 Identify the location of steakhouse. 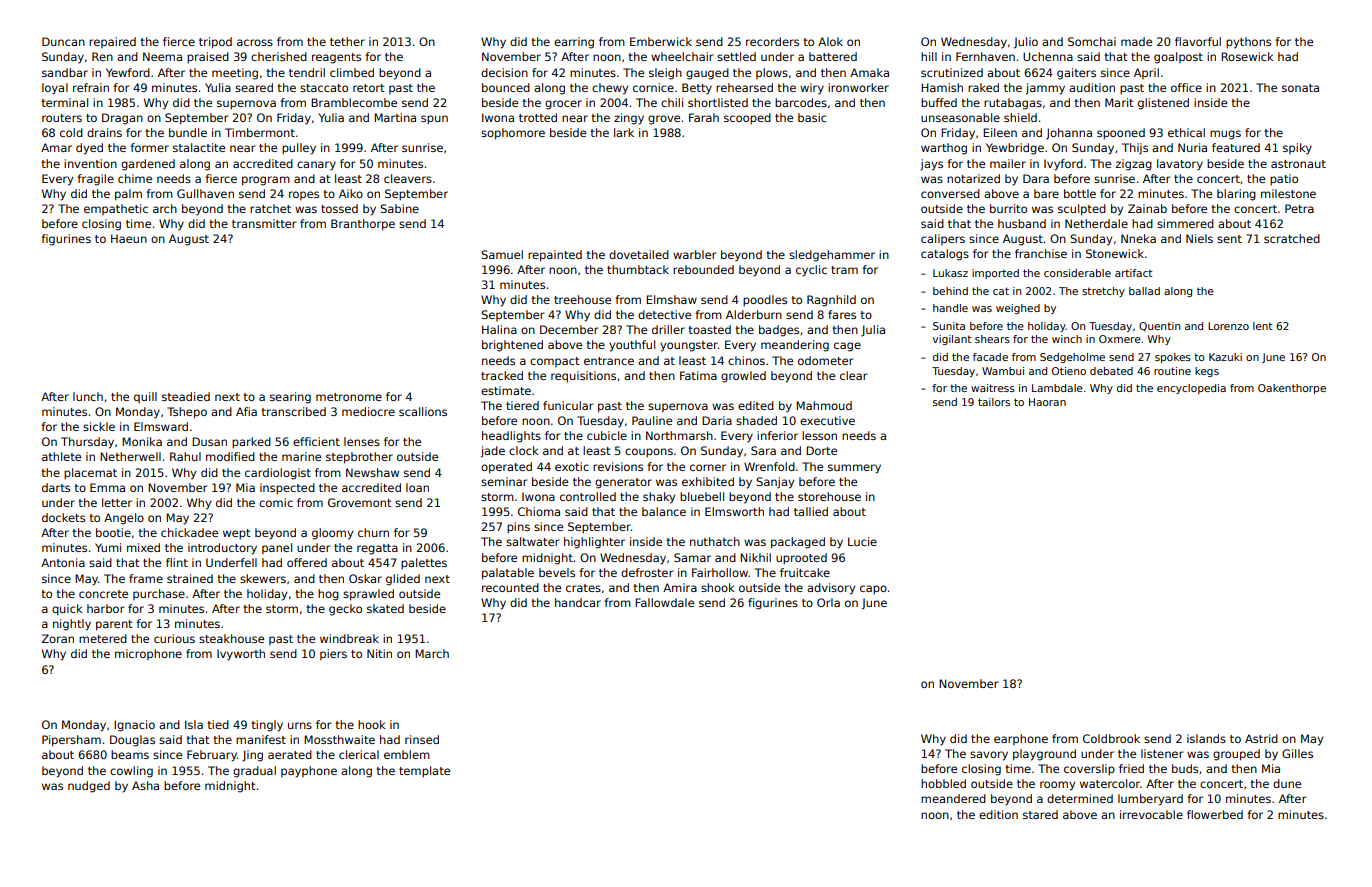
(231, 638).
